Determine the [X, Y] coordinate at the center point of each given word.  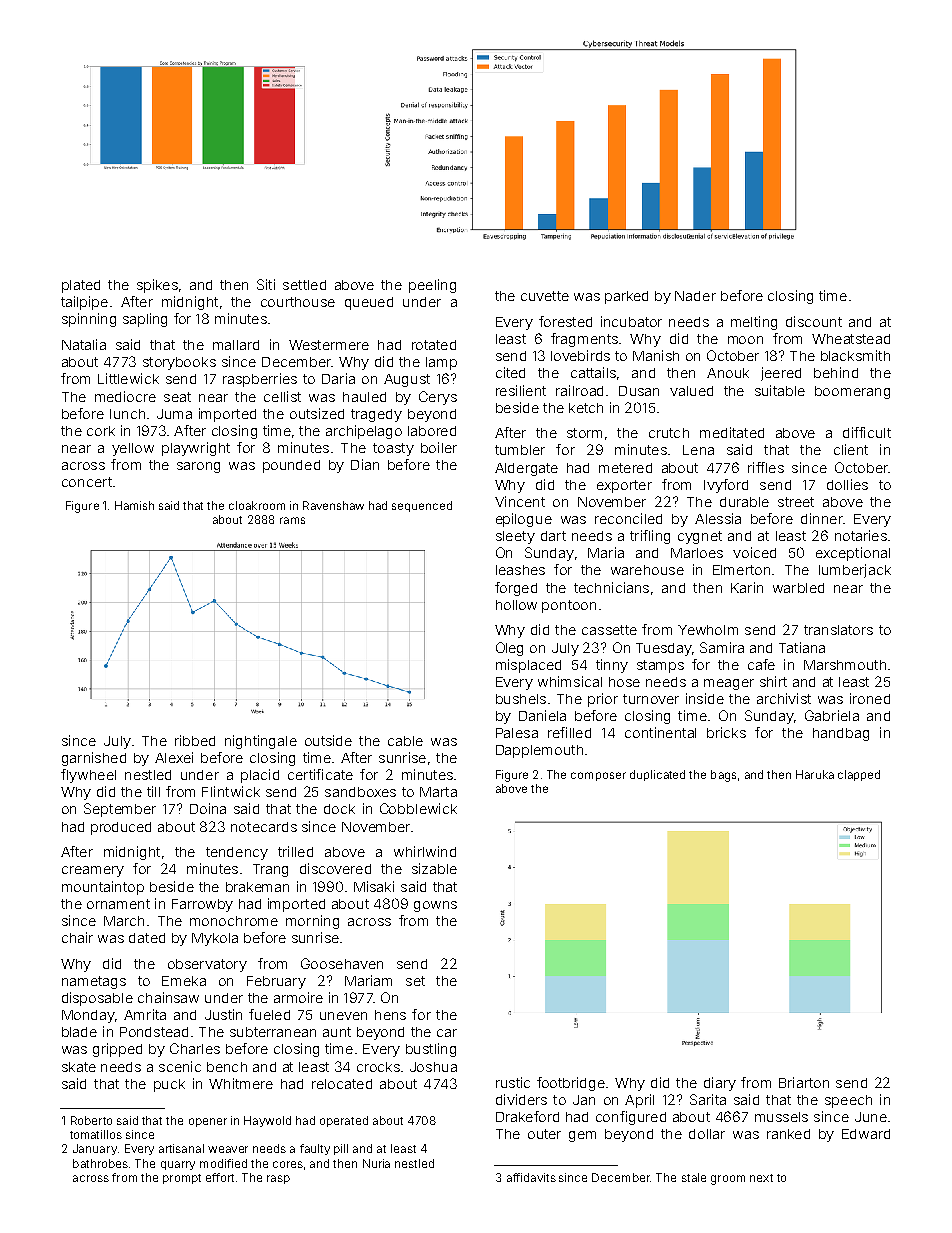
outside [328, 740]
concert [87, 482]
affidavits [531, 1177]
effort [220, 1177]
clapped [859, 775]
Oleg [509, 649]
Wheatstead [851, 339]
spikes [157, 286]
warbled [798, 588]
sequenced [422, 506]
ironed [870, 698]
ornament [118, 904]
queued [369, 303]
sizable [434, 868]
